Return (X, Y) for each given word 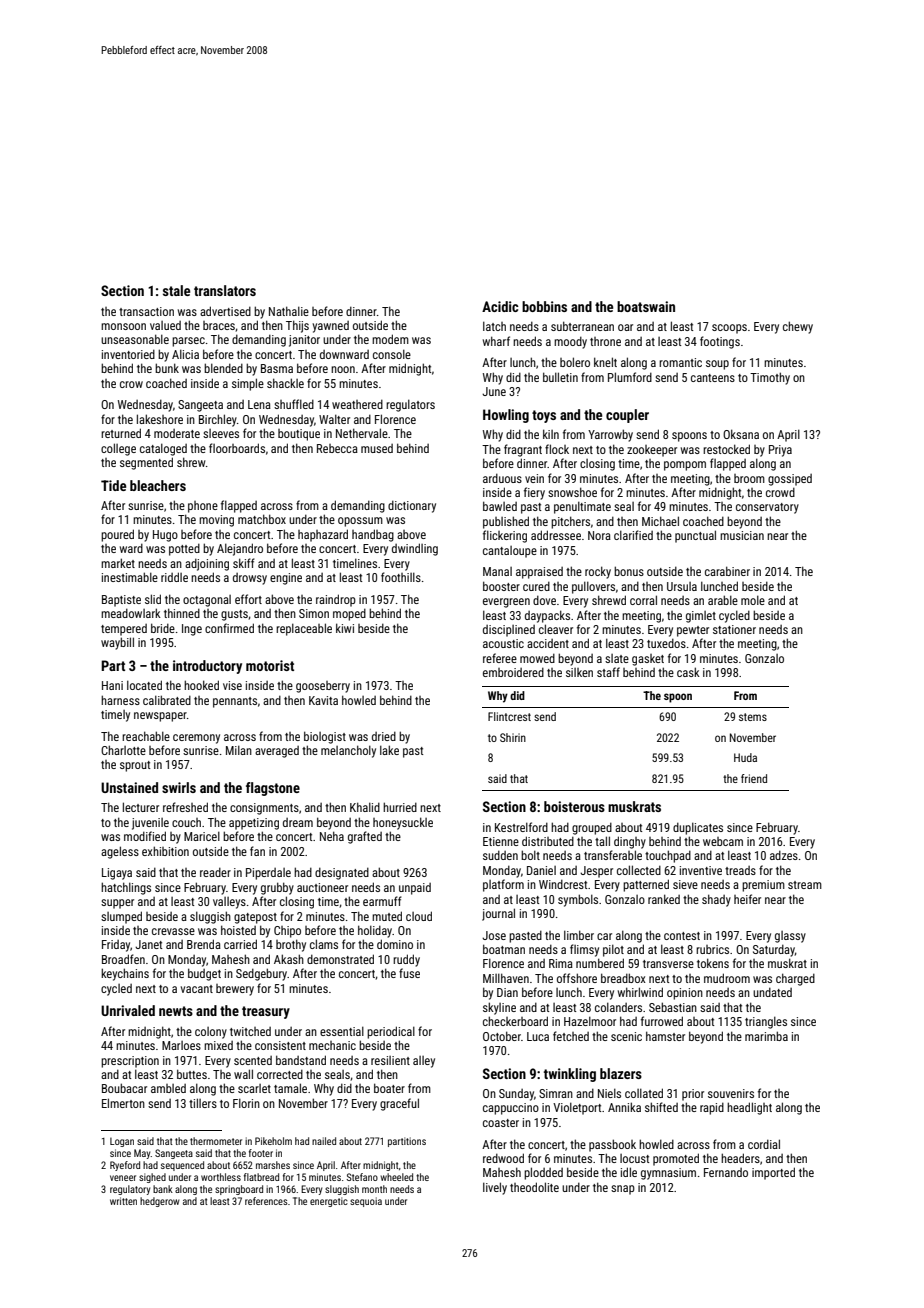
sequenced (182, 1166)
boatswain (646, 306)
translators (225, 290)
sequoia (366, 1202)
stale (176, 290)
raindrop (336, 600)
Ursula (682, 586)
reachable (146, 736)
